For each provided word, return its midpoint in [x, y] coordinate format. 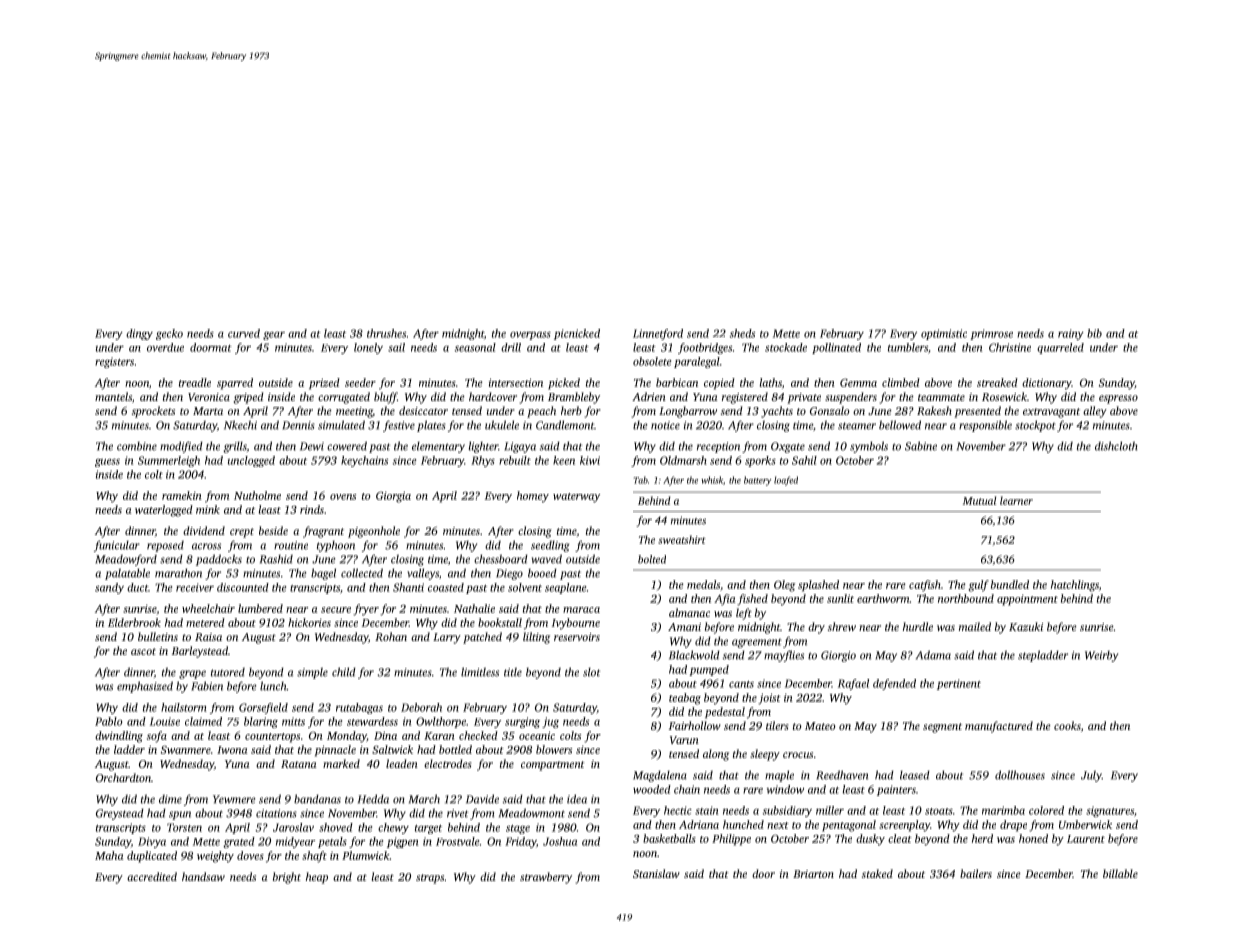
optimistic [944, 334]
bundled [1010, 584]
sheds [742, 333]
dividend [204, 530]
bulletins [158, 636]
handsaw [203, 876]
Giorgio [838, 656]
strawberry [546, 878]
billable [1120, 873]
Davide [482, 799]
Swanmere [186, 750]
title [513, 672]
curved [244, 333]
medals [703, 584]
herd [982, 838]
